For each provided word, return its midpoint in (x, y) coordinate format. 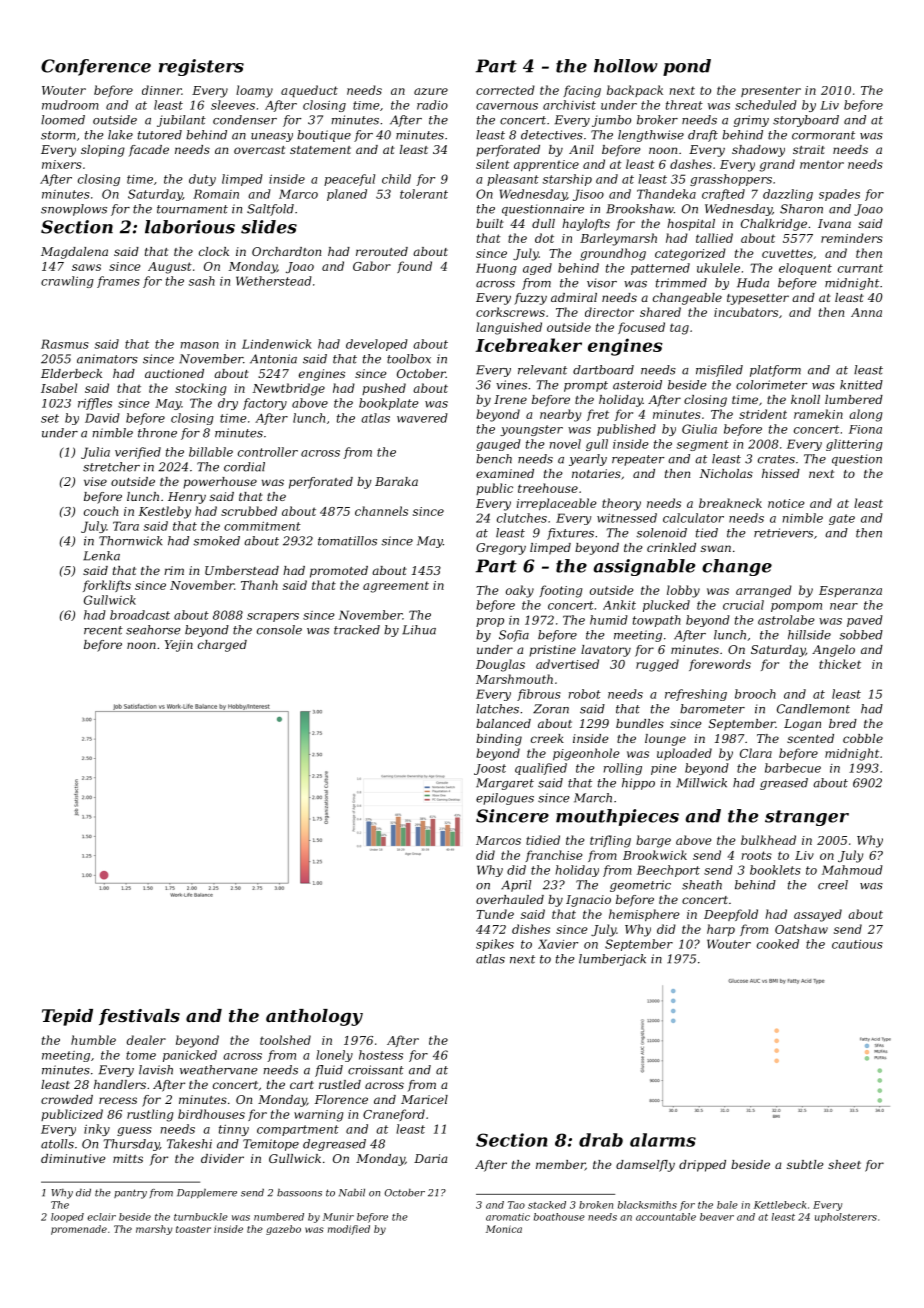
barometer (712, 709)
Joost (490, 769)
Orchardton (286, 251)
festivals (139, 1017)
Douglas (500, 665)
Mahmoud (852, 870)
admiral (574, 297)
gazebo (283, 1230)
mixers (62, 164)
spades (839, 195)
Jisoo (588, 195)
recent (103, 630)
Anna (866, 312)
